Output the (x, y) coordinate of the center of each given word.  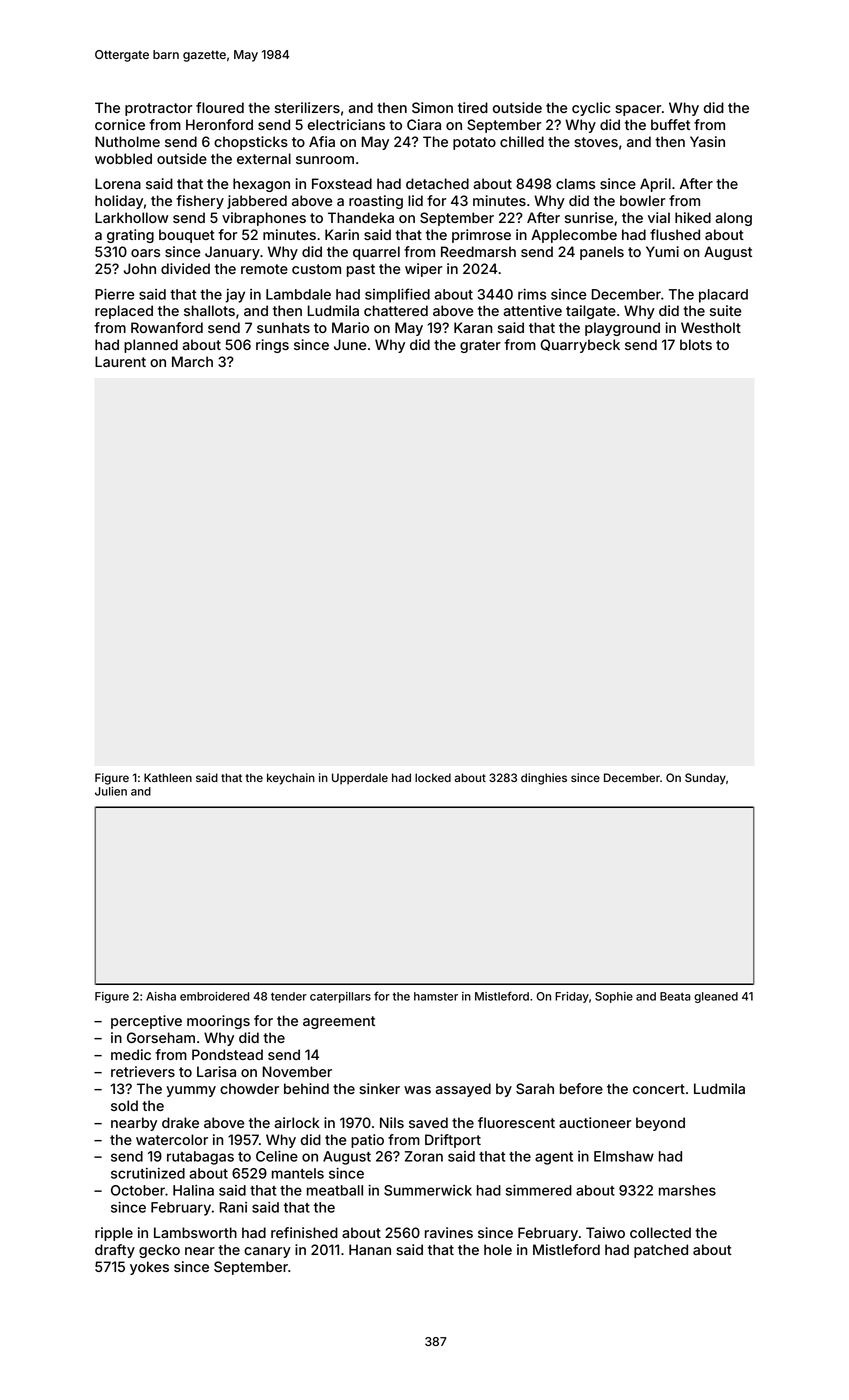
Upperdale (360, 779)
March (192, 361)
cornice (120, 124)
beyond (660, 1124)
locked (433, 777)
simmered (539, 1190)
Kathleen (168, 777)
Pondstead (227, 1054)
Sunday (705, 779)
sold (124, 1105)
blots (696, 344)
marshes (687, 1190)
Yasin (707, 141)
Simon (432, 107)
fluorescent (516, 1122)
